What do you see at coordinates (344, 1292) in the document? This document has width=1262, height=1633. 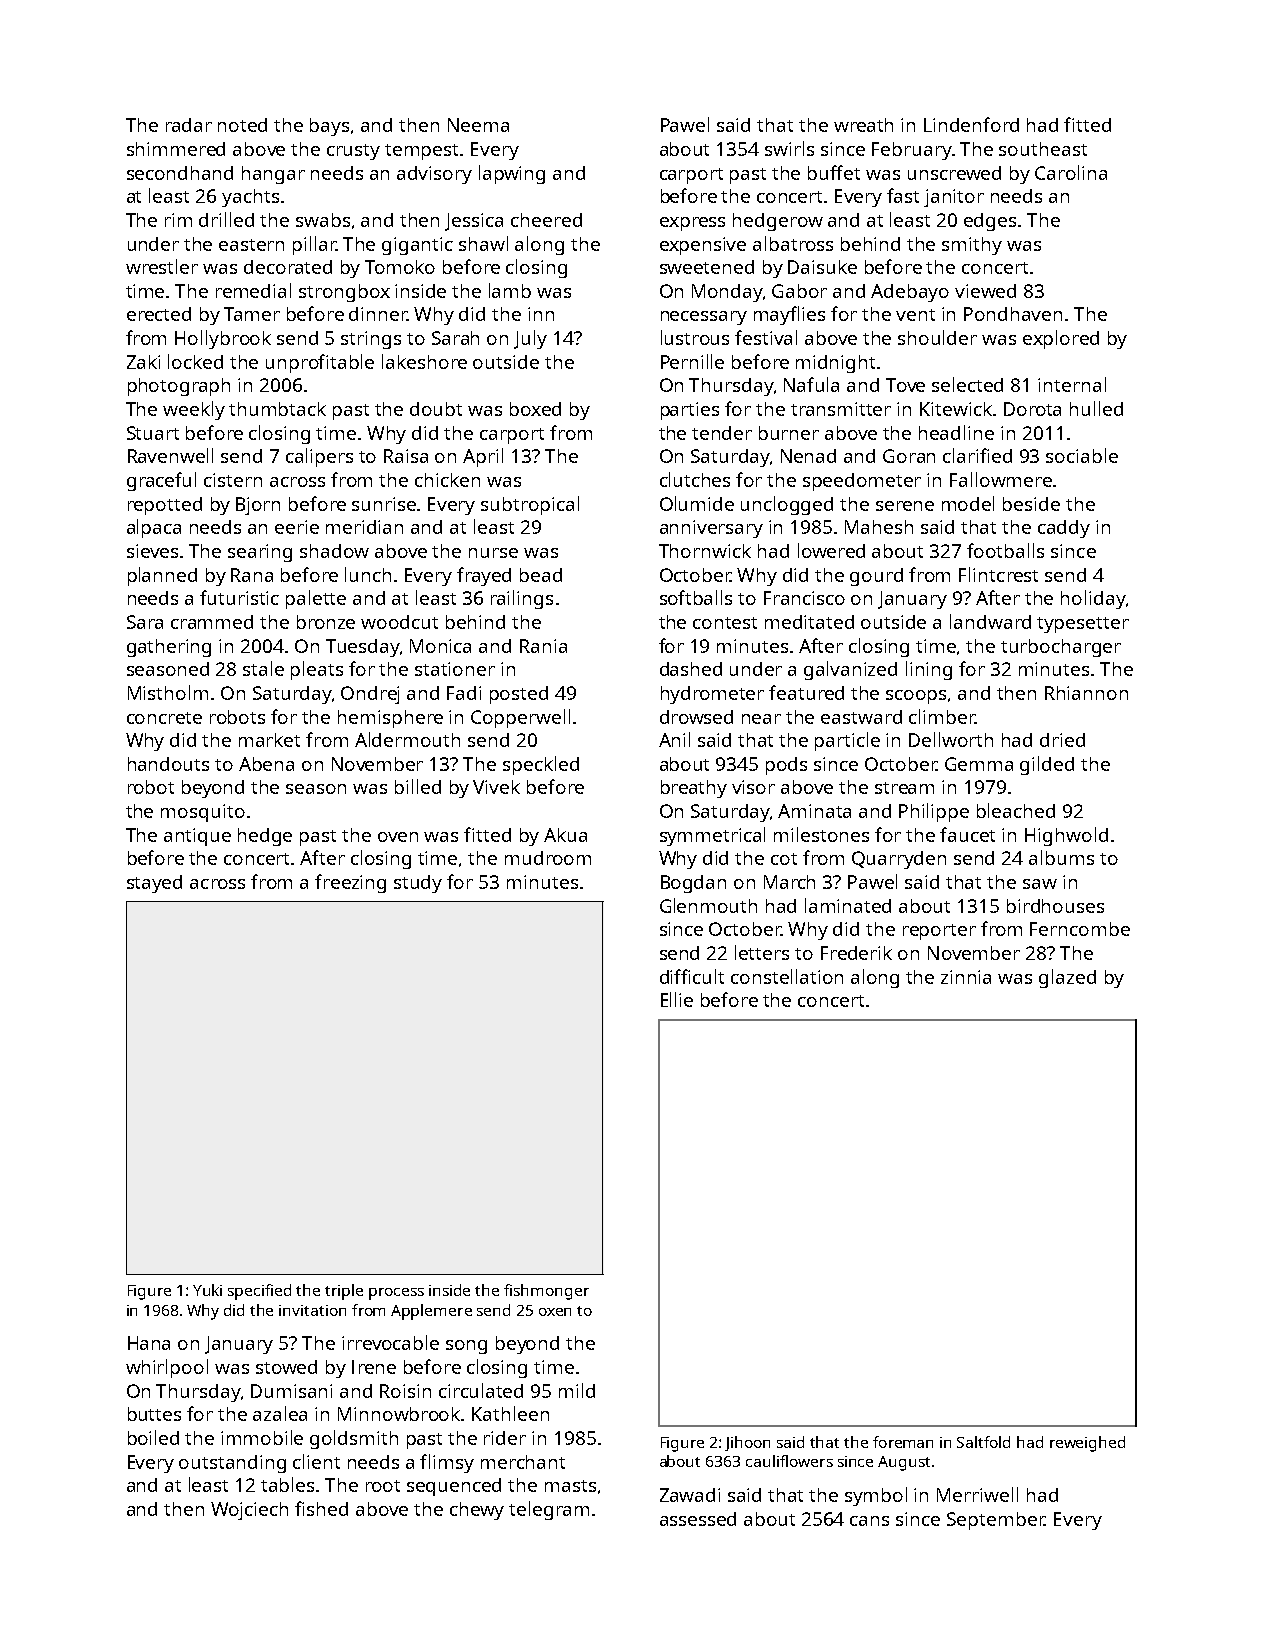 I see `triple` at bounding box center [344, 1292].
